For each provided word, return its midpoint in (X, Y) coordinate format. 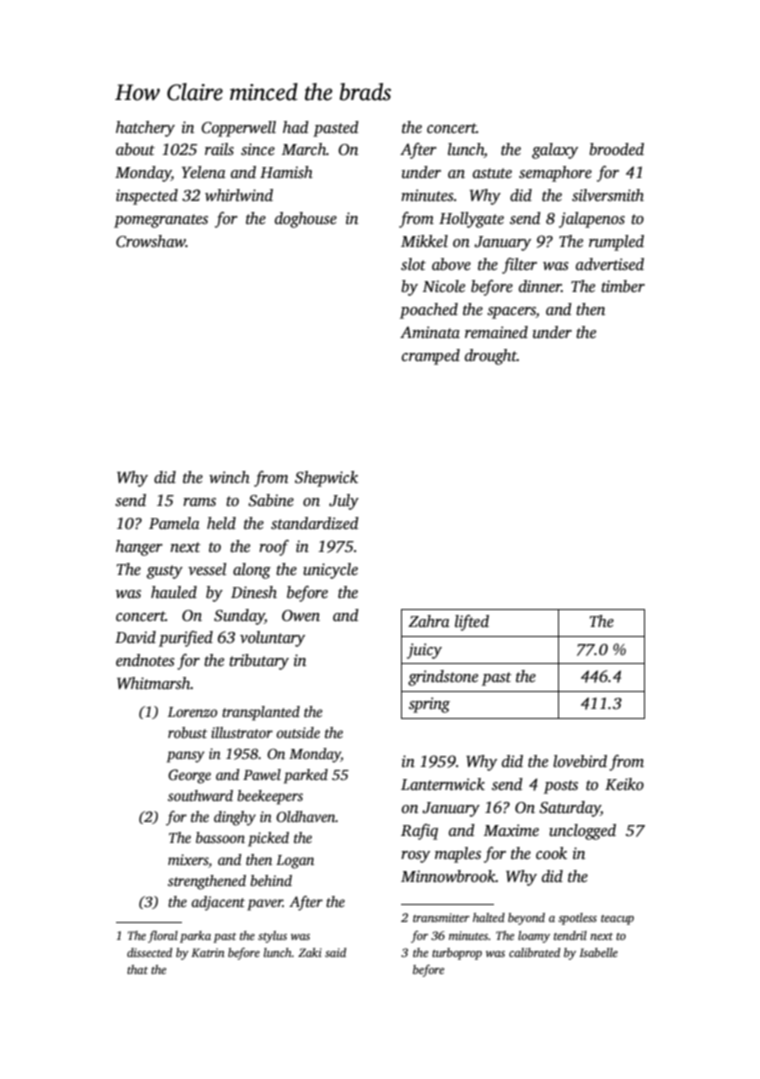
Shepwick (326, 479)
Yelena (204, 172)
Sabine (271, 500)
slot (413, 264)
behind (271, 880)
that (137, 969)
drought (491, 357)
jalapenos (592, 220)
